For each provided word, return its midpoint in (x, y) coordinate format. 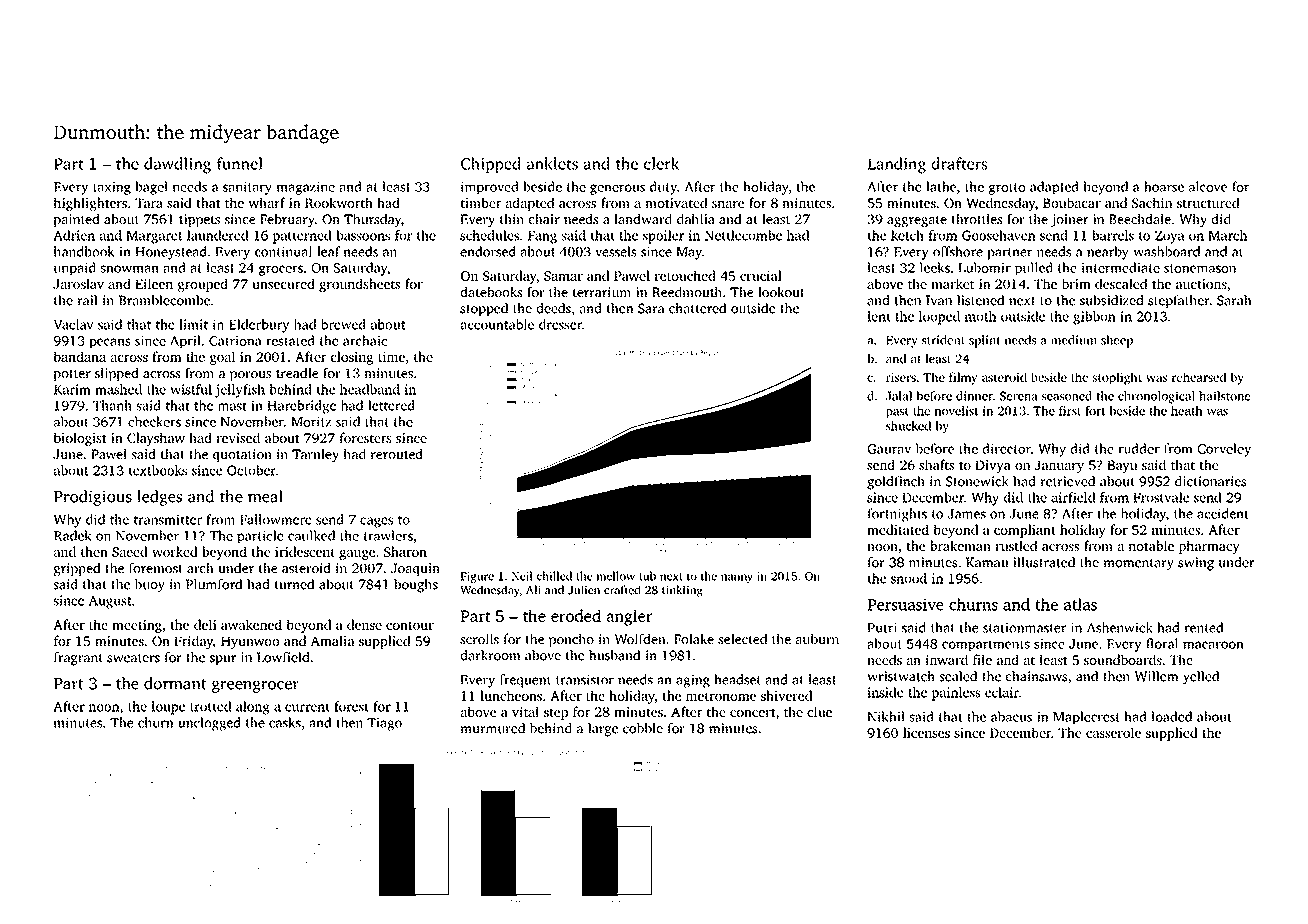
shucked (908, 426)
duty (663, 188)
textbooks (158, 470)
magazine (306, 188)
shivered (786, 695)
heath (1187, 411)
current (307, 707)
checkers (154, 421)
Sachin (1152, 202)
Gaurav (889, 449)
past (897, 412)
